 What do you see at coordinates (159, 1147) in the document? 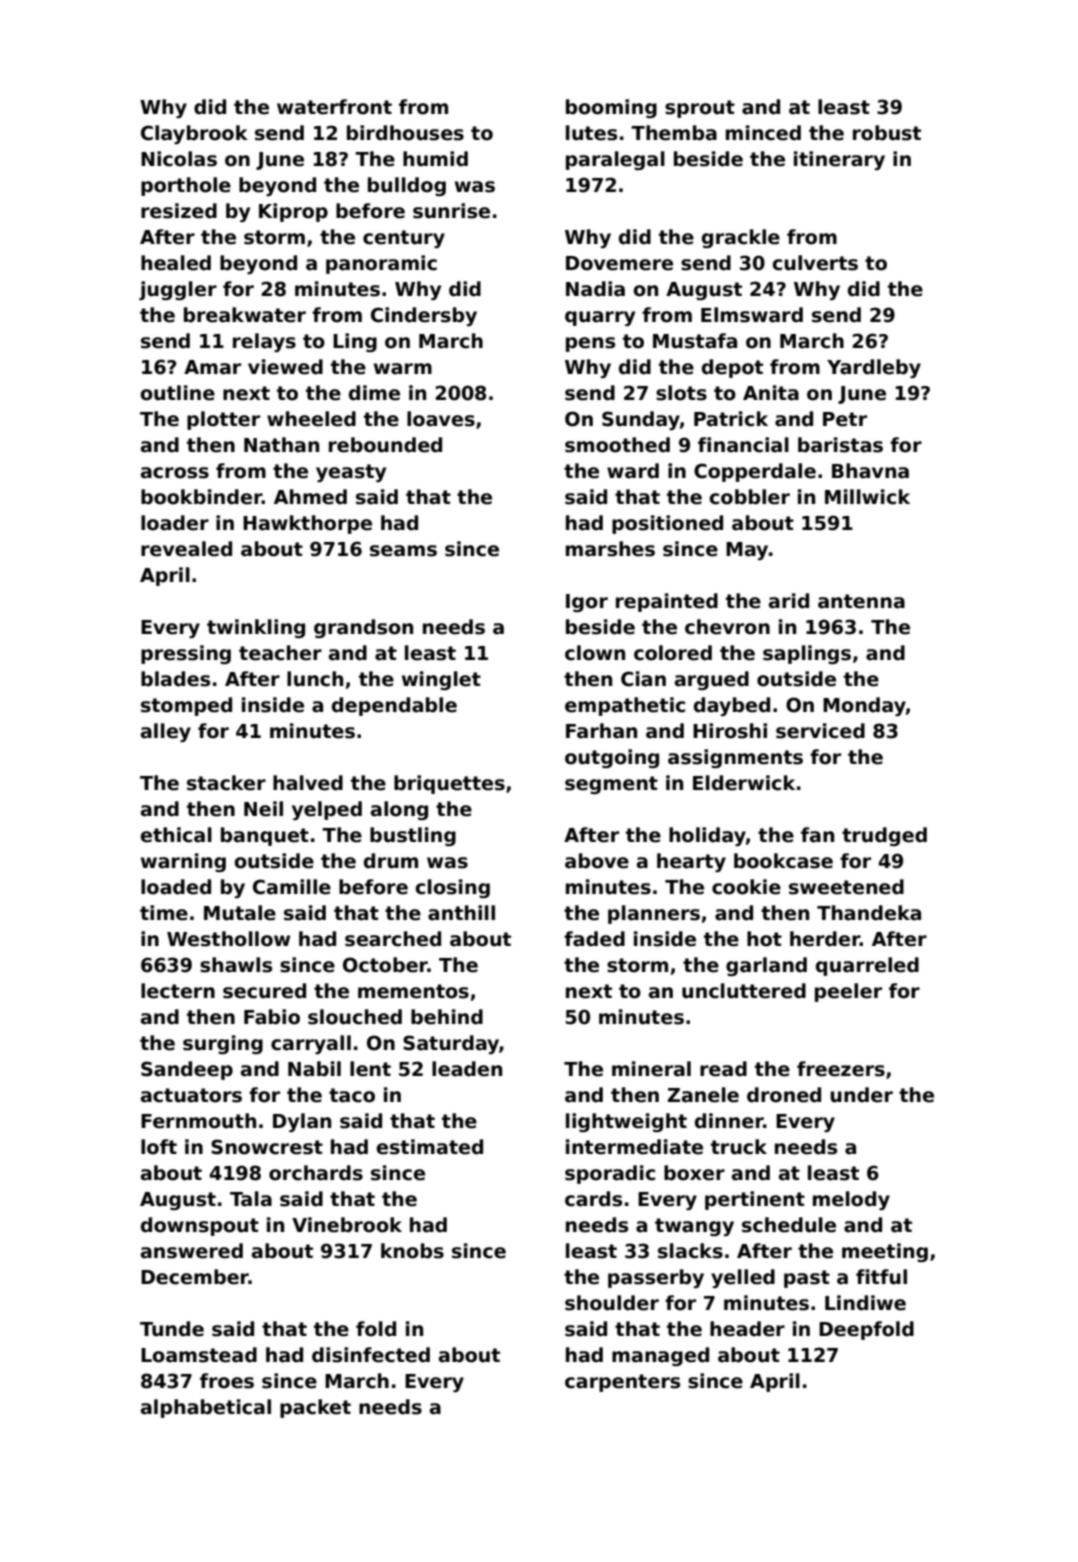
I see `loft` at bounding box center [159, 1147].
